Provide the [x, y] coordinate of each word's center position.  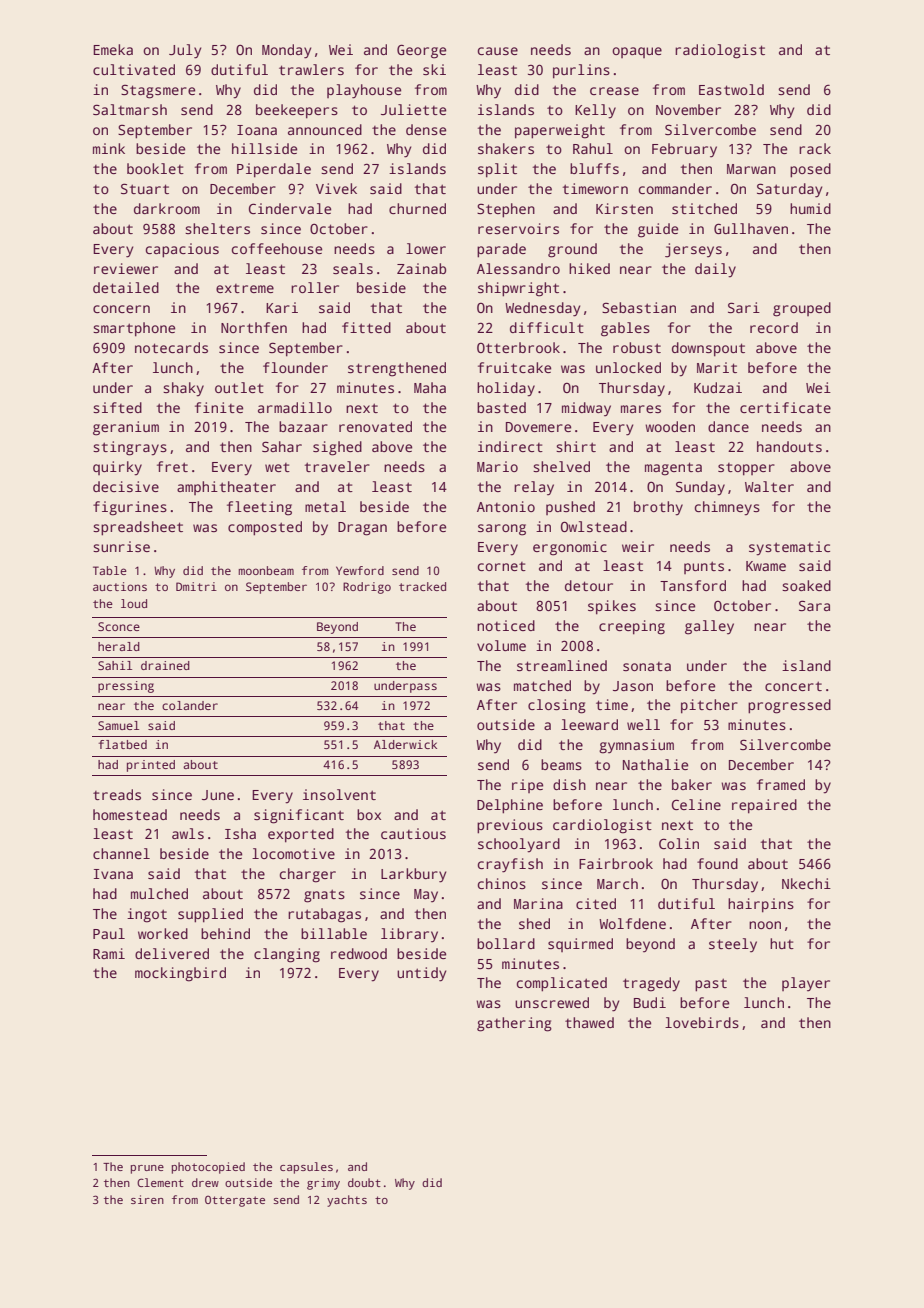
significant [299, 816]
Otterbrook [518, 347]
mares [641, 409]
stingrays [130, 448]
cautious [413, 833]
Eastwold [731, 89]
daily [715, 270]
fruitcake [514, 367]
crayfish [510, 865]
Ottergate [235, 1201]
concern [121, 309]
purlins [581, 71]
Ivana [113, 874]
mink [109, 148]
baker [692, 784]
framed [781, 784]
